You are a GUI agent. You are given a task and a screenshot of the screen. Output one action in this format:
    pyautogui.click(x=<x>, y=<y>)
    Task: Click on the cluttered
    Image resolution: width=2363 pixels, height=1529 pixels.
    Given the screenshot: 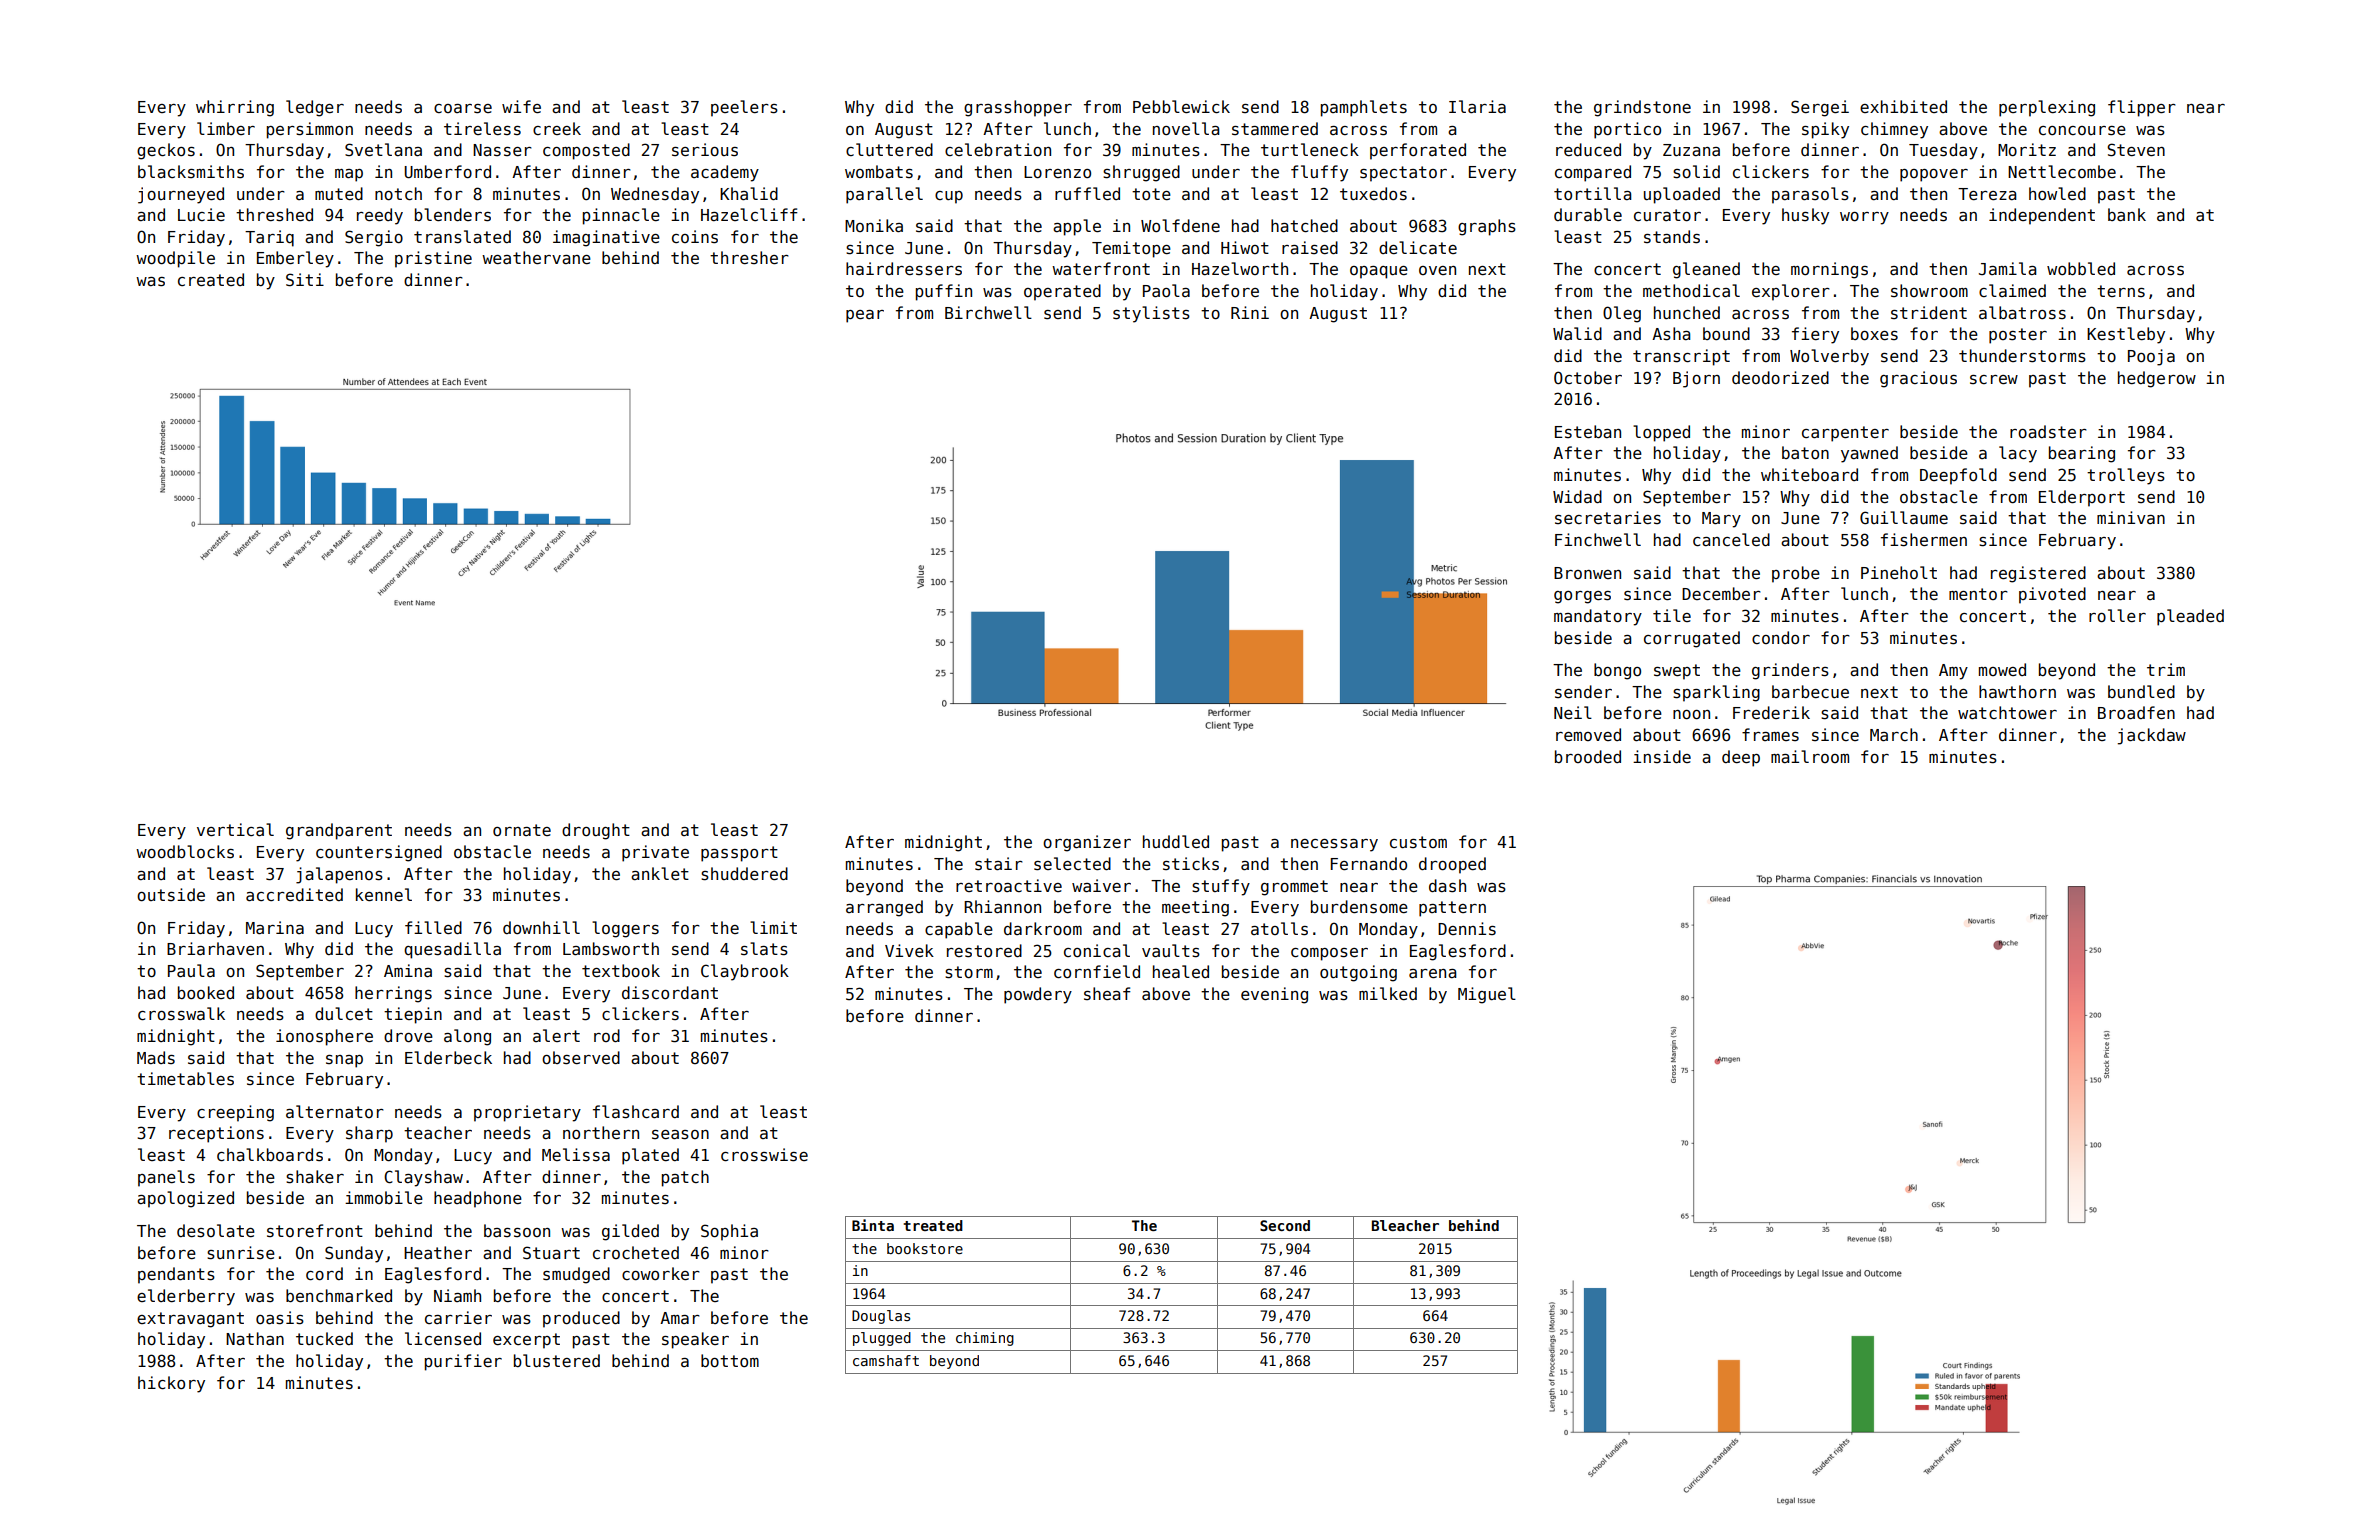 What is the action you would take?
    pyautogui.click(x=889, y=149)
